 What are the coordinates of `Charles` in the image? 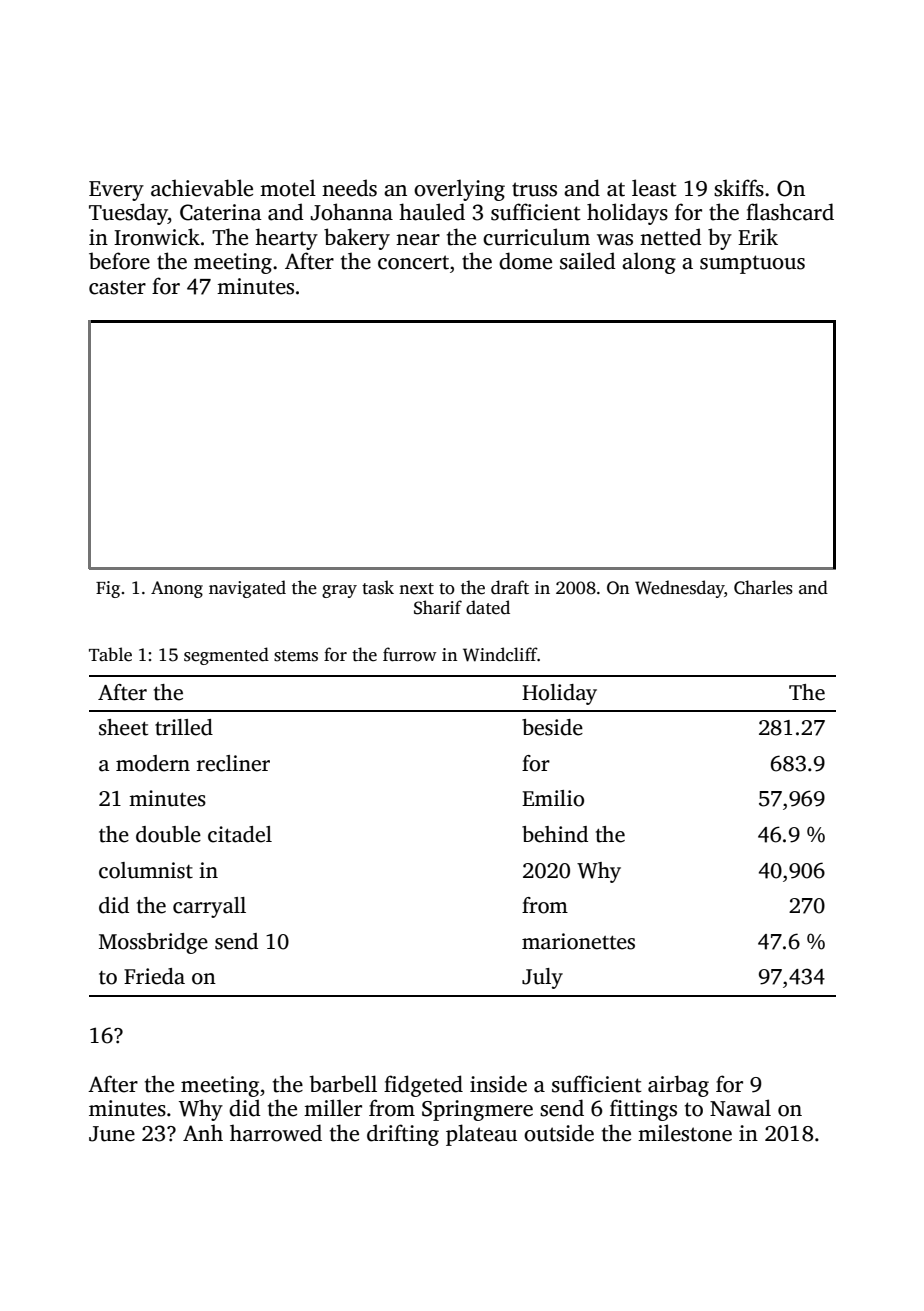 It's located at (763, 587).
